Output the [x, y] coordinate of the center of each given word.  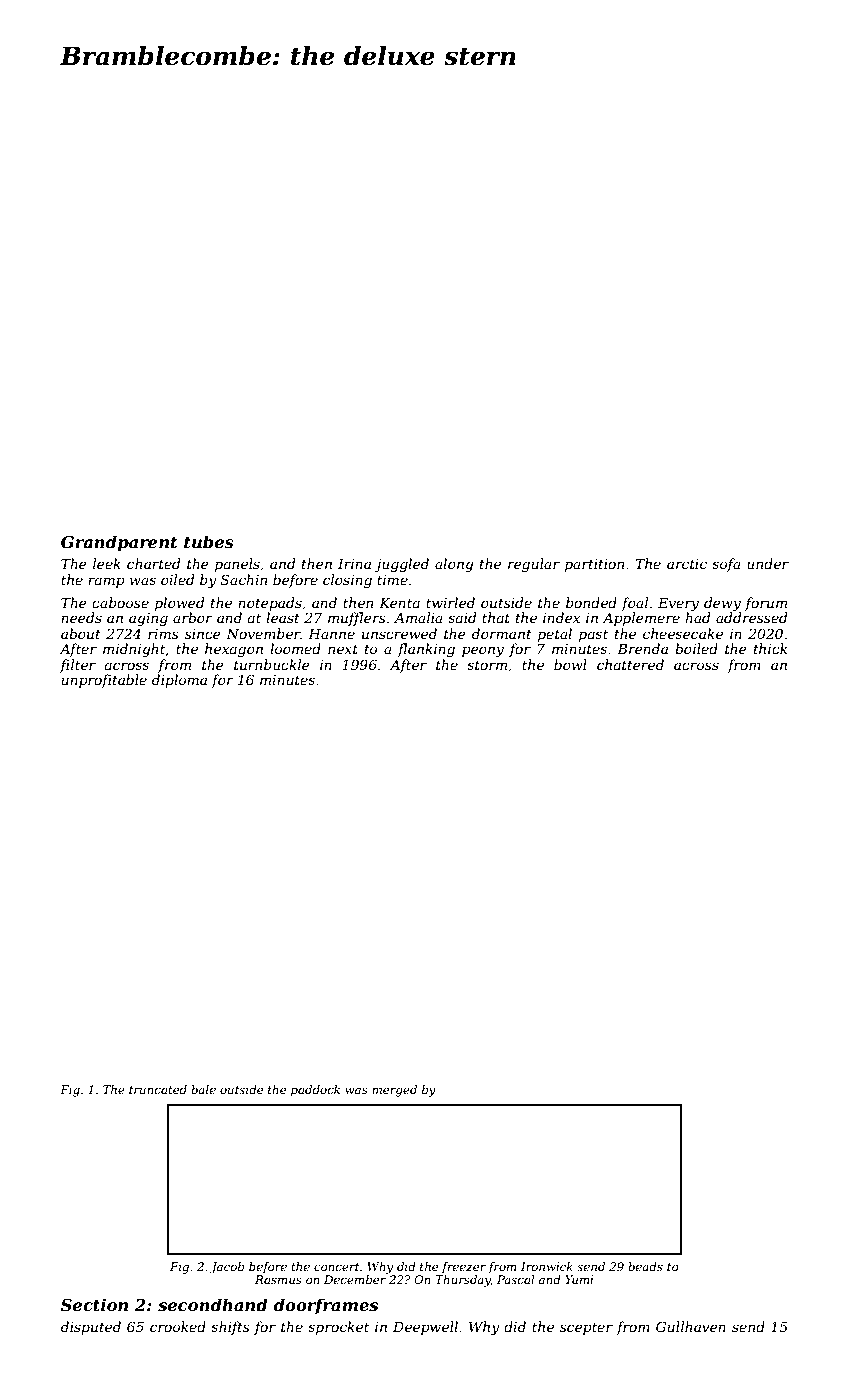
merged [394, 1091]
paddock [315, 1091]
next [343, 649]
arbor [193, 617]
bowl [570, 664]
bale [203, 1089]
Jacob [227, 1268]
